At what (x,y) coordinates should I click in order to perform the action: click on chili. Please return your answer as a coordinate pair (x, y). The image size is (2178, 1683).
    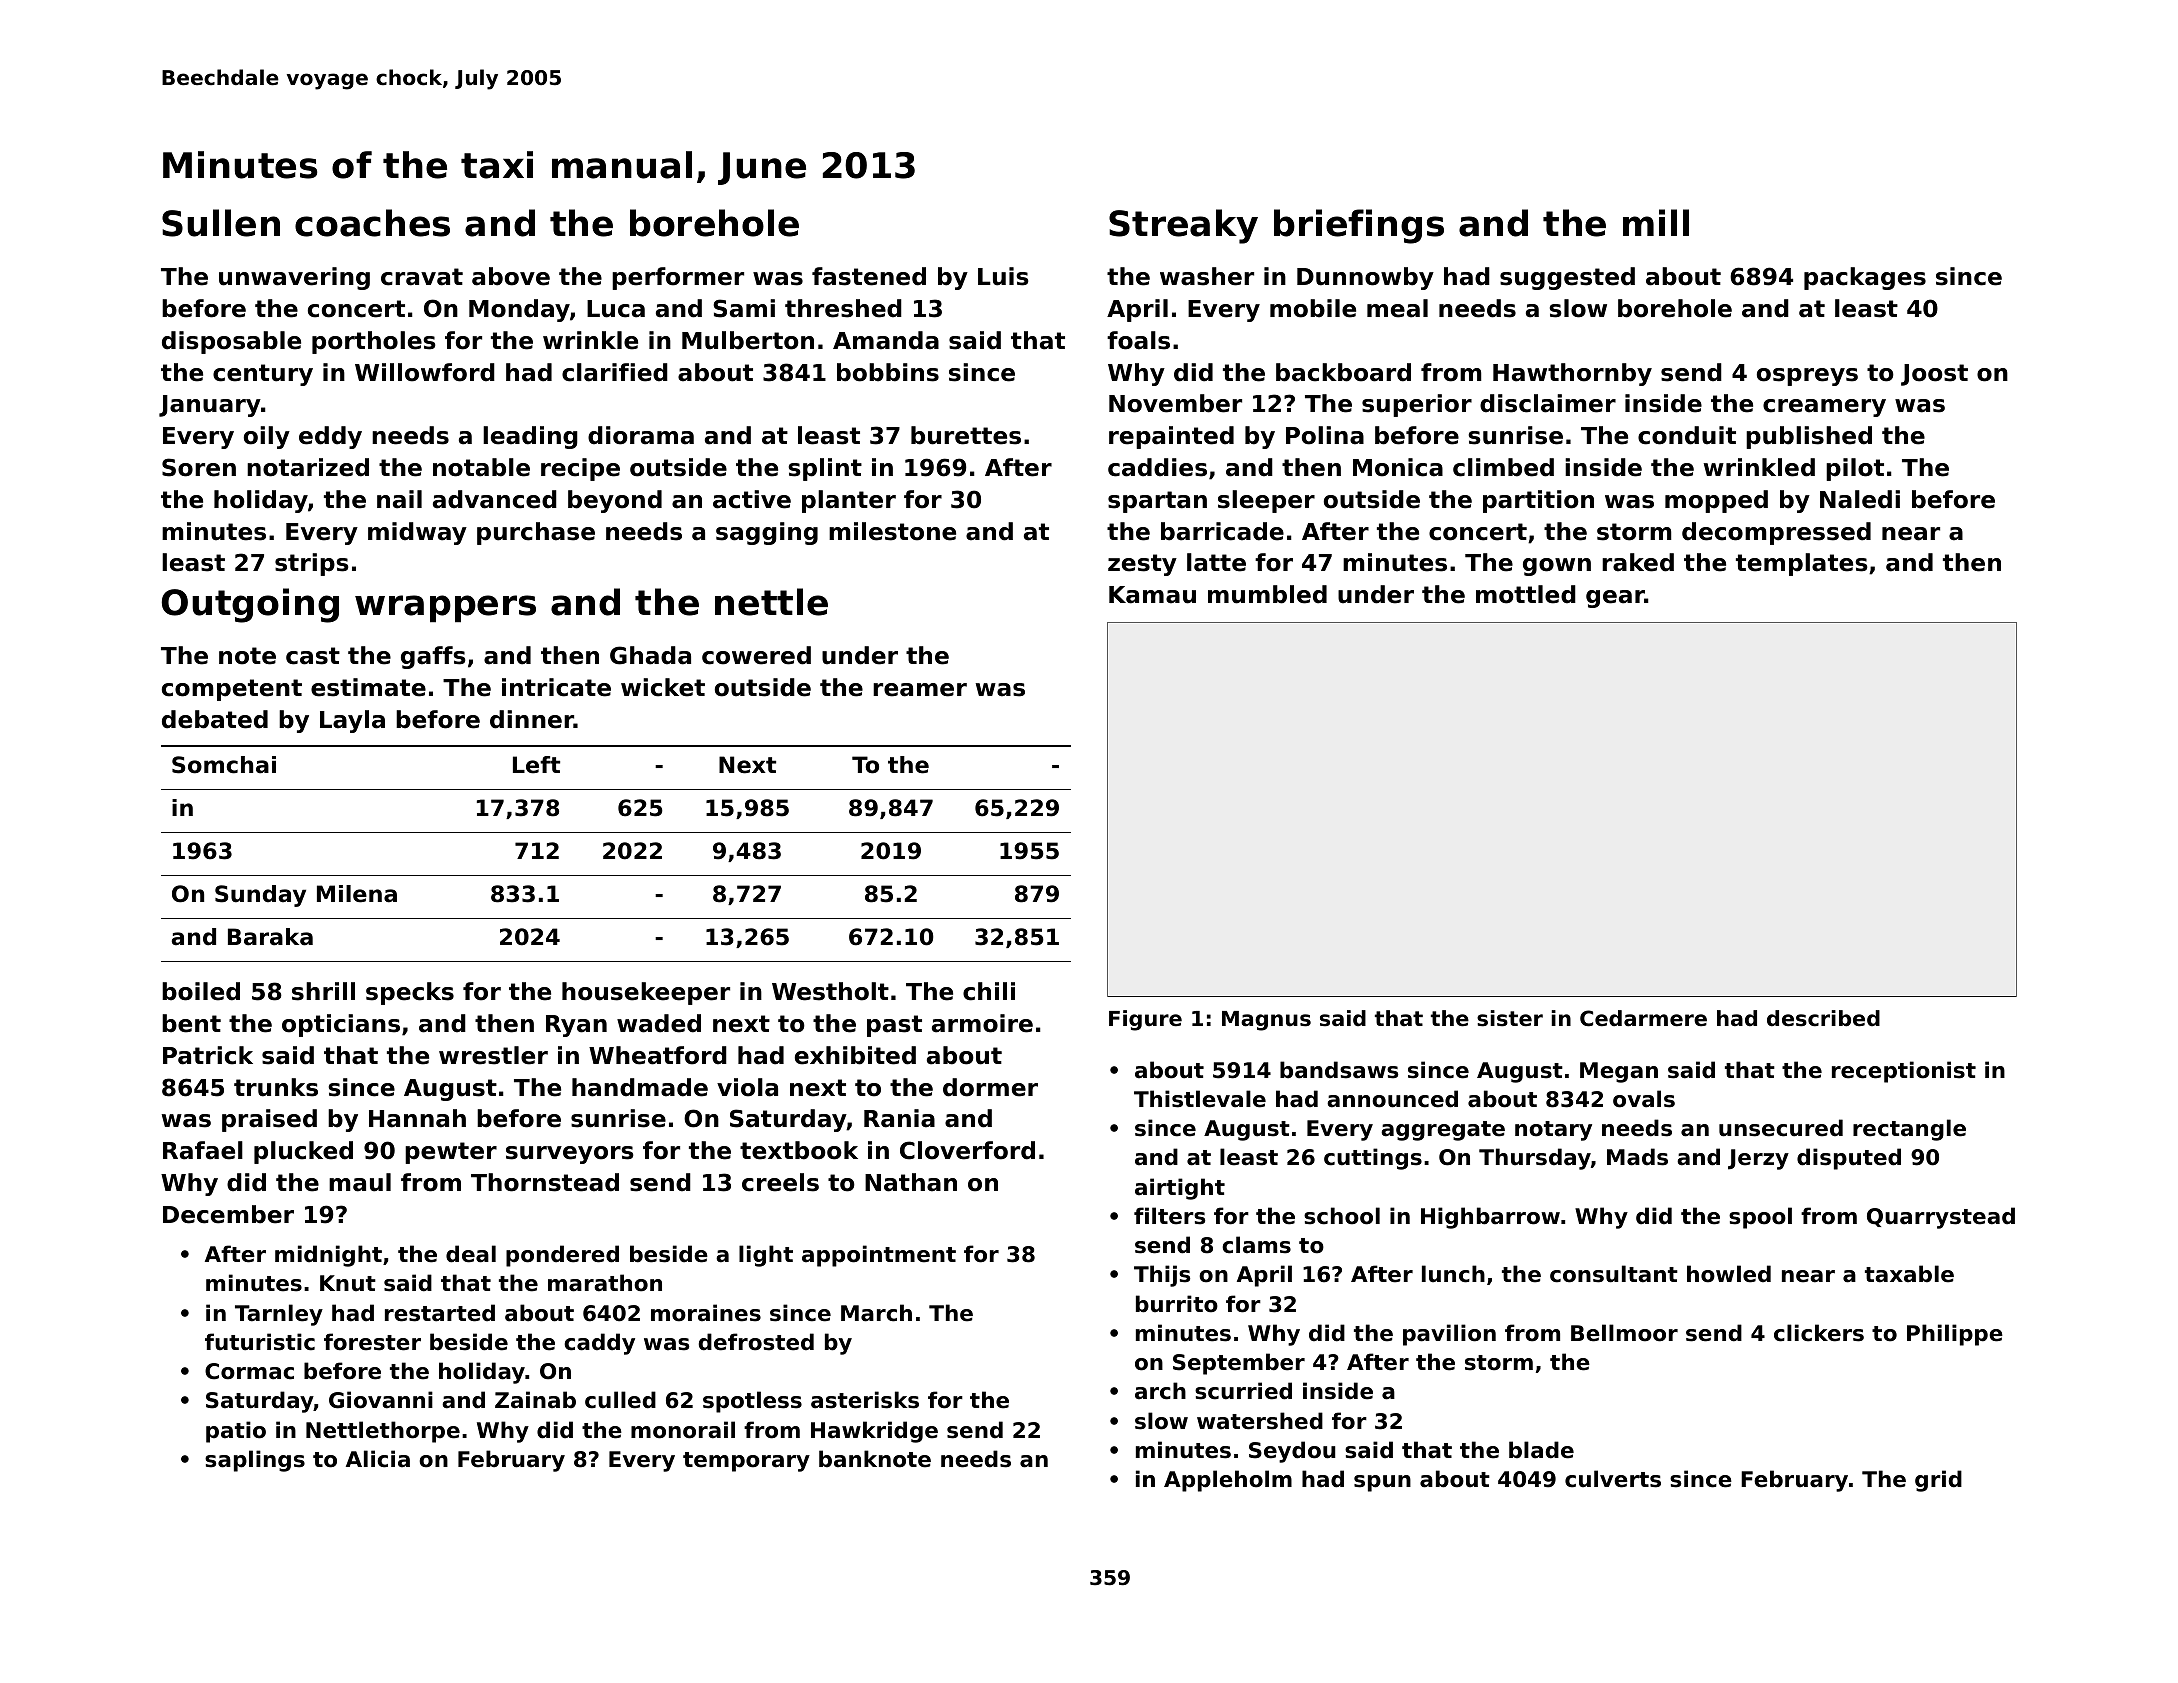
    Looking at the image, I should click on (989, 991).
